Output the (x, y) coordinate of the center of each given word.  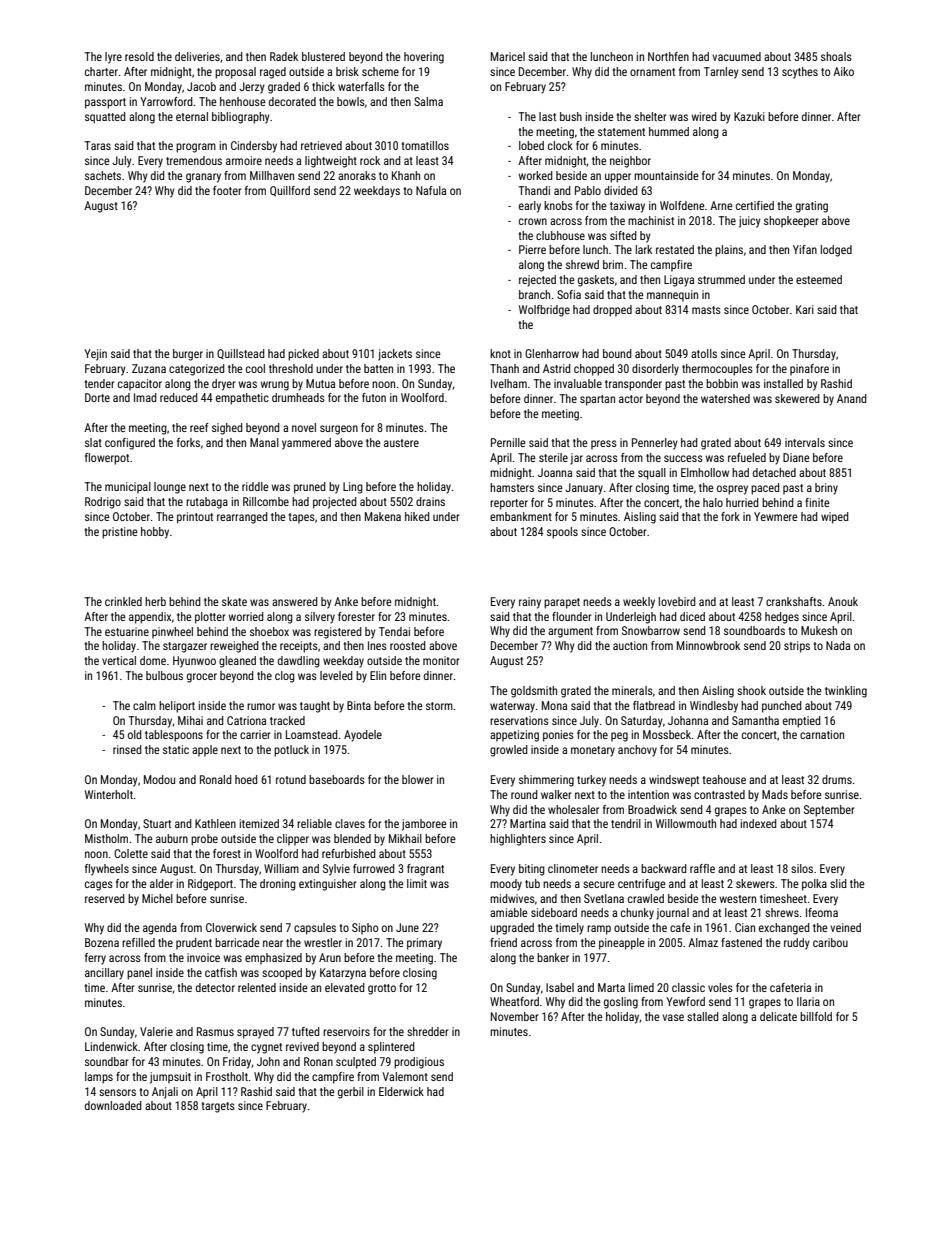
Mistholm (106, 838)
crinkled (123, 601)
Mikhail (405, 838)
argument (570, 632)
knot (500, 353)
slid (838, 883)
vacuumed (737, 56)
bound (617, 353)
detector (215, 987)
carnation (822, 734)
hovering (424, 58)
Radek (284, 56)
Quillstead (241, 354)
